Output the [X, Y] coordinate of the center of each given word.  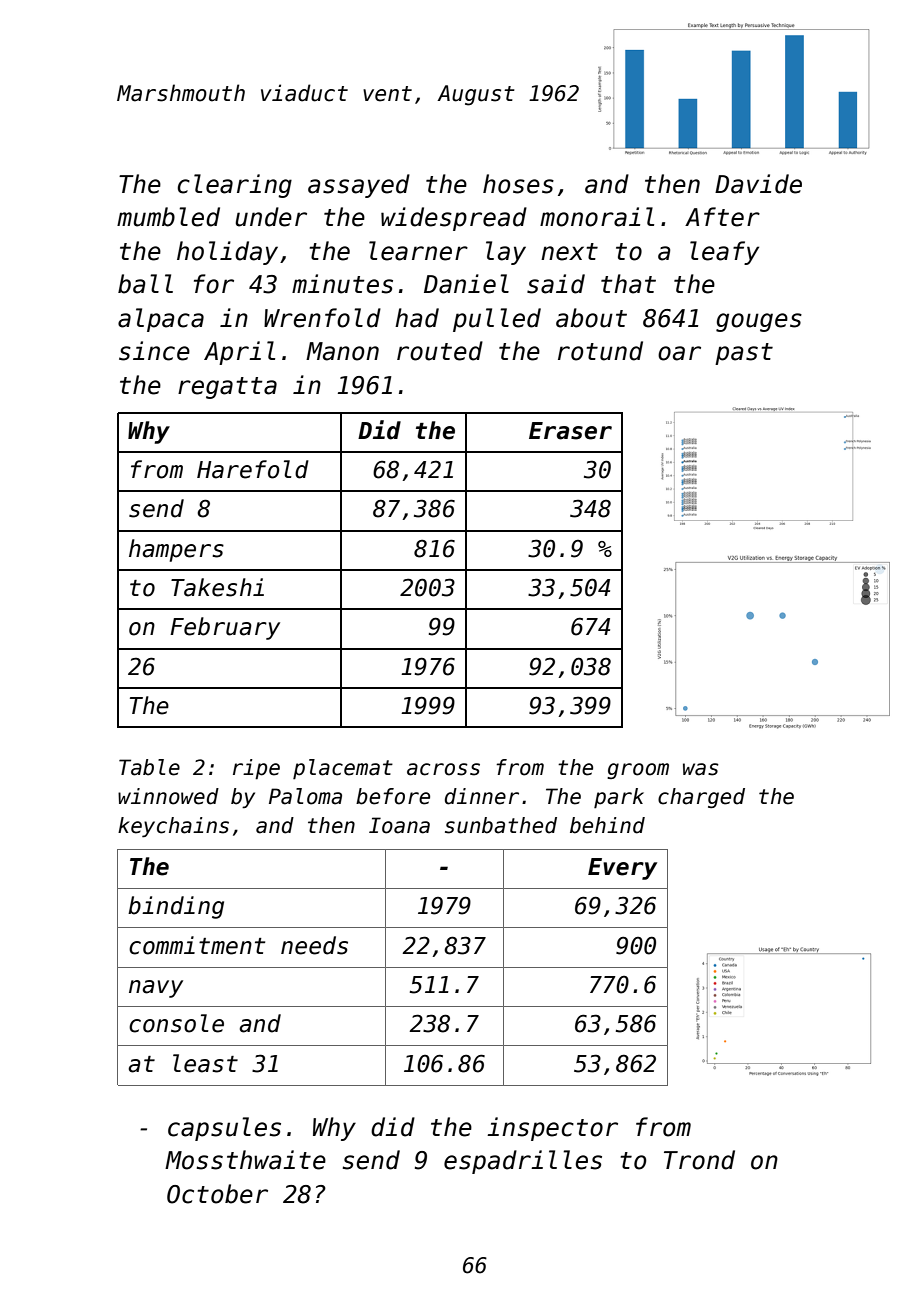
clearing [235, 186]
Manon [342, 351]
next [569, 252]
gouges [759, 322]
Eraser [570, 431]
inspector [552, 1129]
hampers [176, 550]
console [176, 1023]
